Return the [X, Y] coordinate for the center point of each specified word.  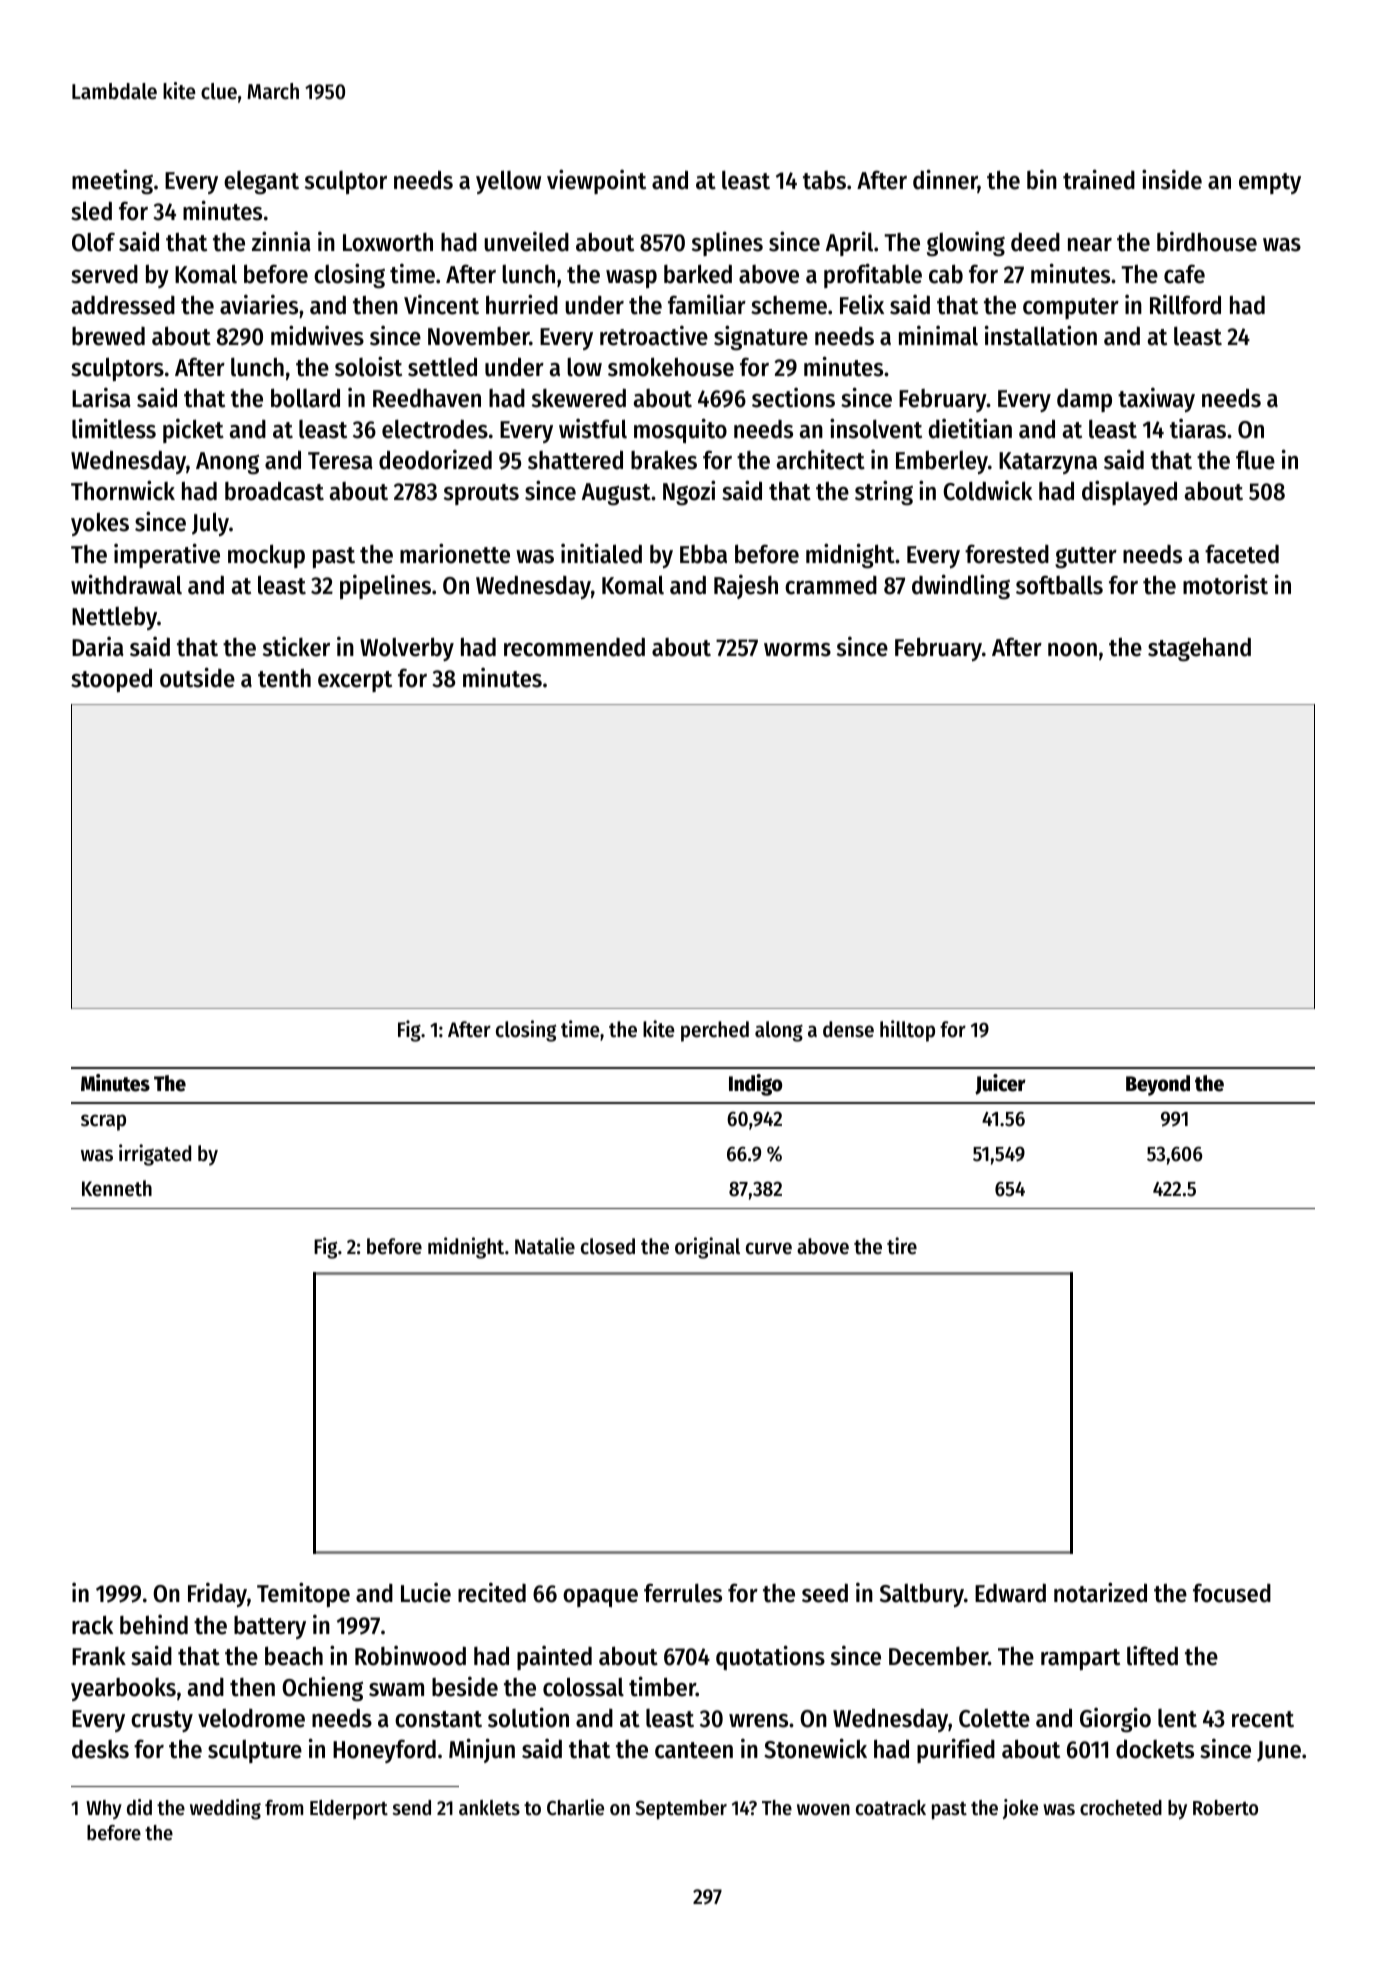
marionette [455, 553]
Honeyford [384, 1751]
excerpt [355, 681]
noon [1072, 650]
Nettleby [114, 618]
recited [492, 1592]
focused [1232, 1593]
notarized [1100, 1592]
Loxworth [388, 242]
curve [769, 1248]
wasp [631, 279]
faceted [1242, 554]
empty [1270, 183]
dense [848, 1029]
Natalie [545, 1246]
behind [154, 1624]
